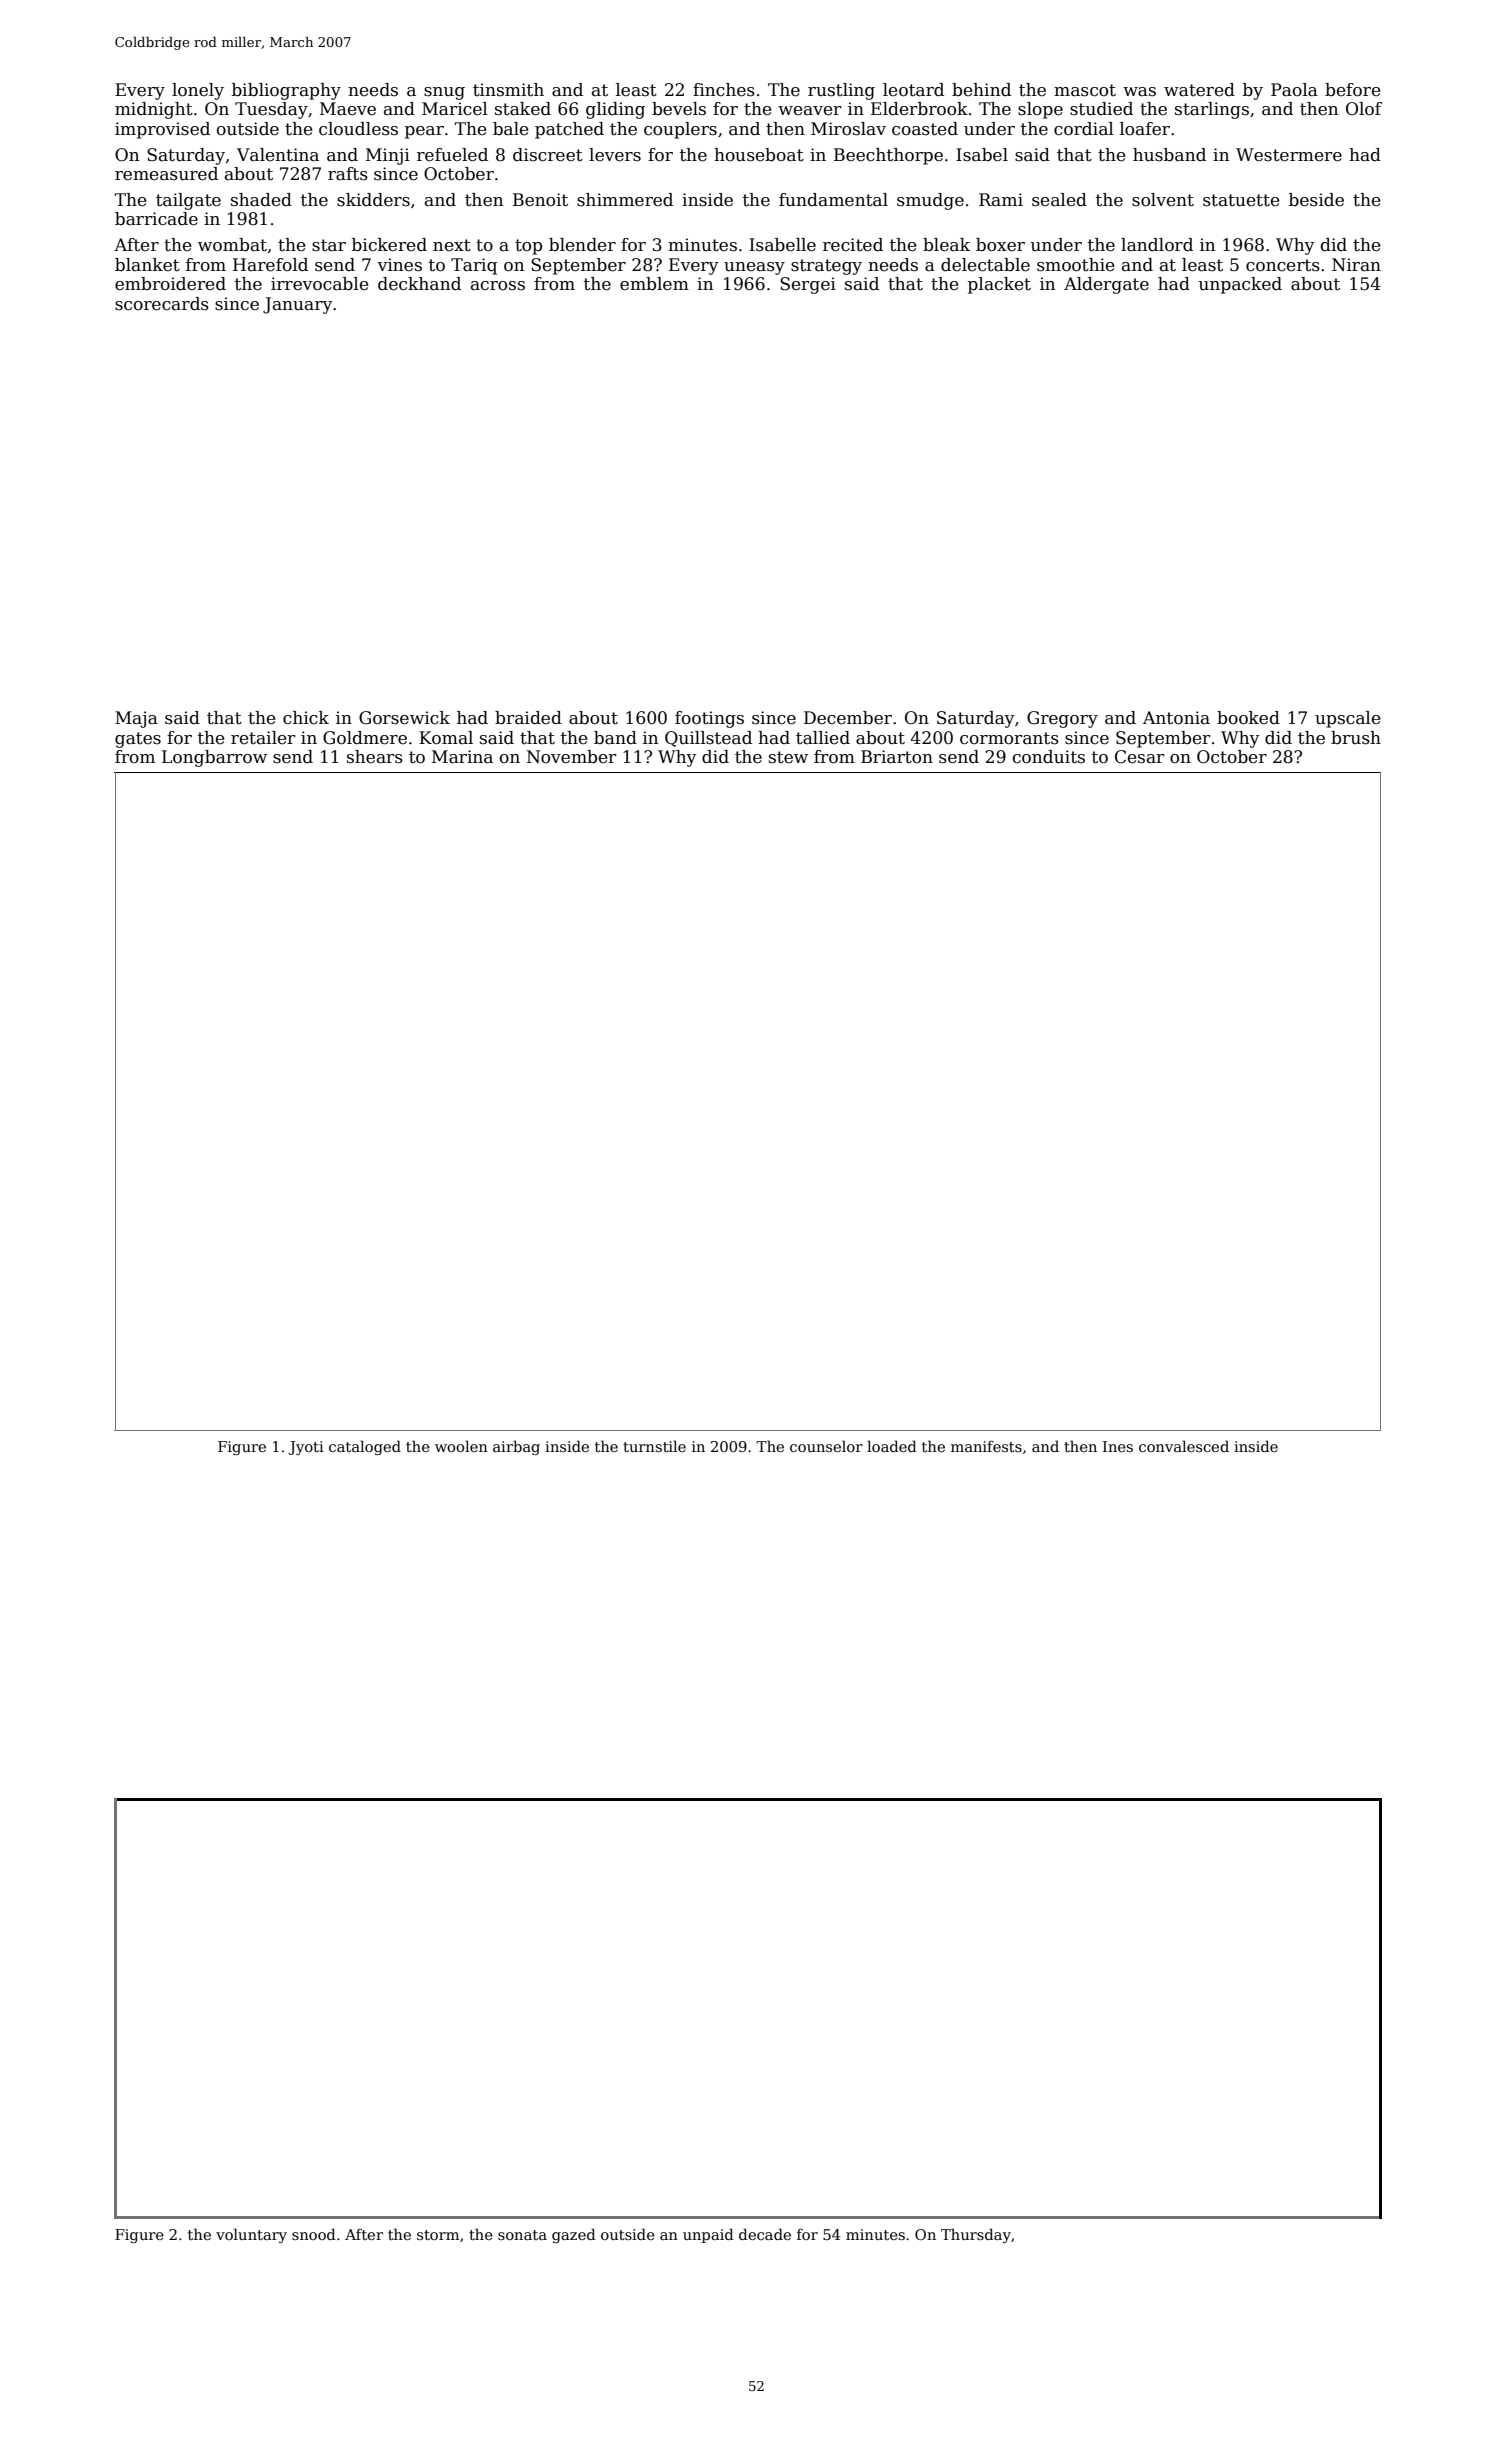 The width and height of the screenshot is (1496, 2464). What do you see at coordinates (765, 2234) in the screenshot?
I see `decade` at bounding box center [765, 2234].
